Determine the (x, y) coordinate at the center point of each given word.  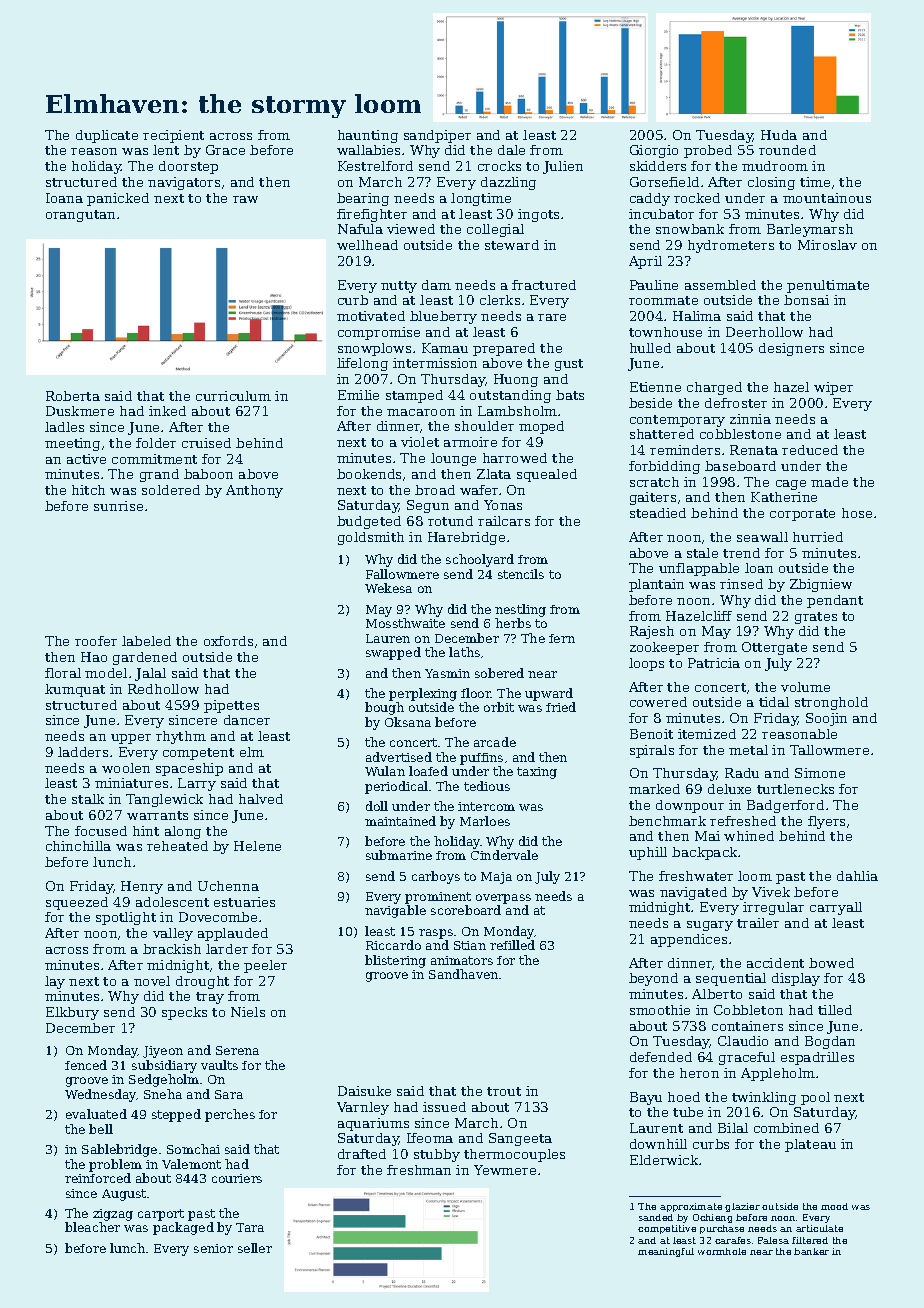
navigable (395, 911)
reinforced (98, 1178)
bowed (831, 963)
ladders (83, 752)
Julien (563, 167)
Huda (779, 135)
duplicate (107, 136)
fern (562, 638)
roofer (96, 641)
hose (857, 513)
